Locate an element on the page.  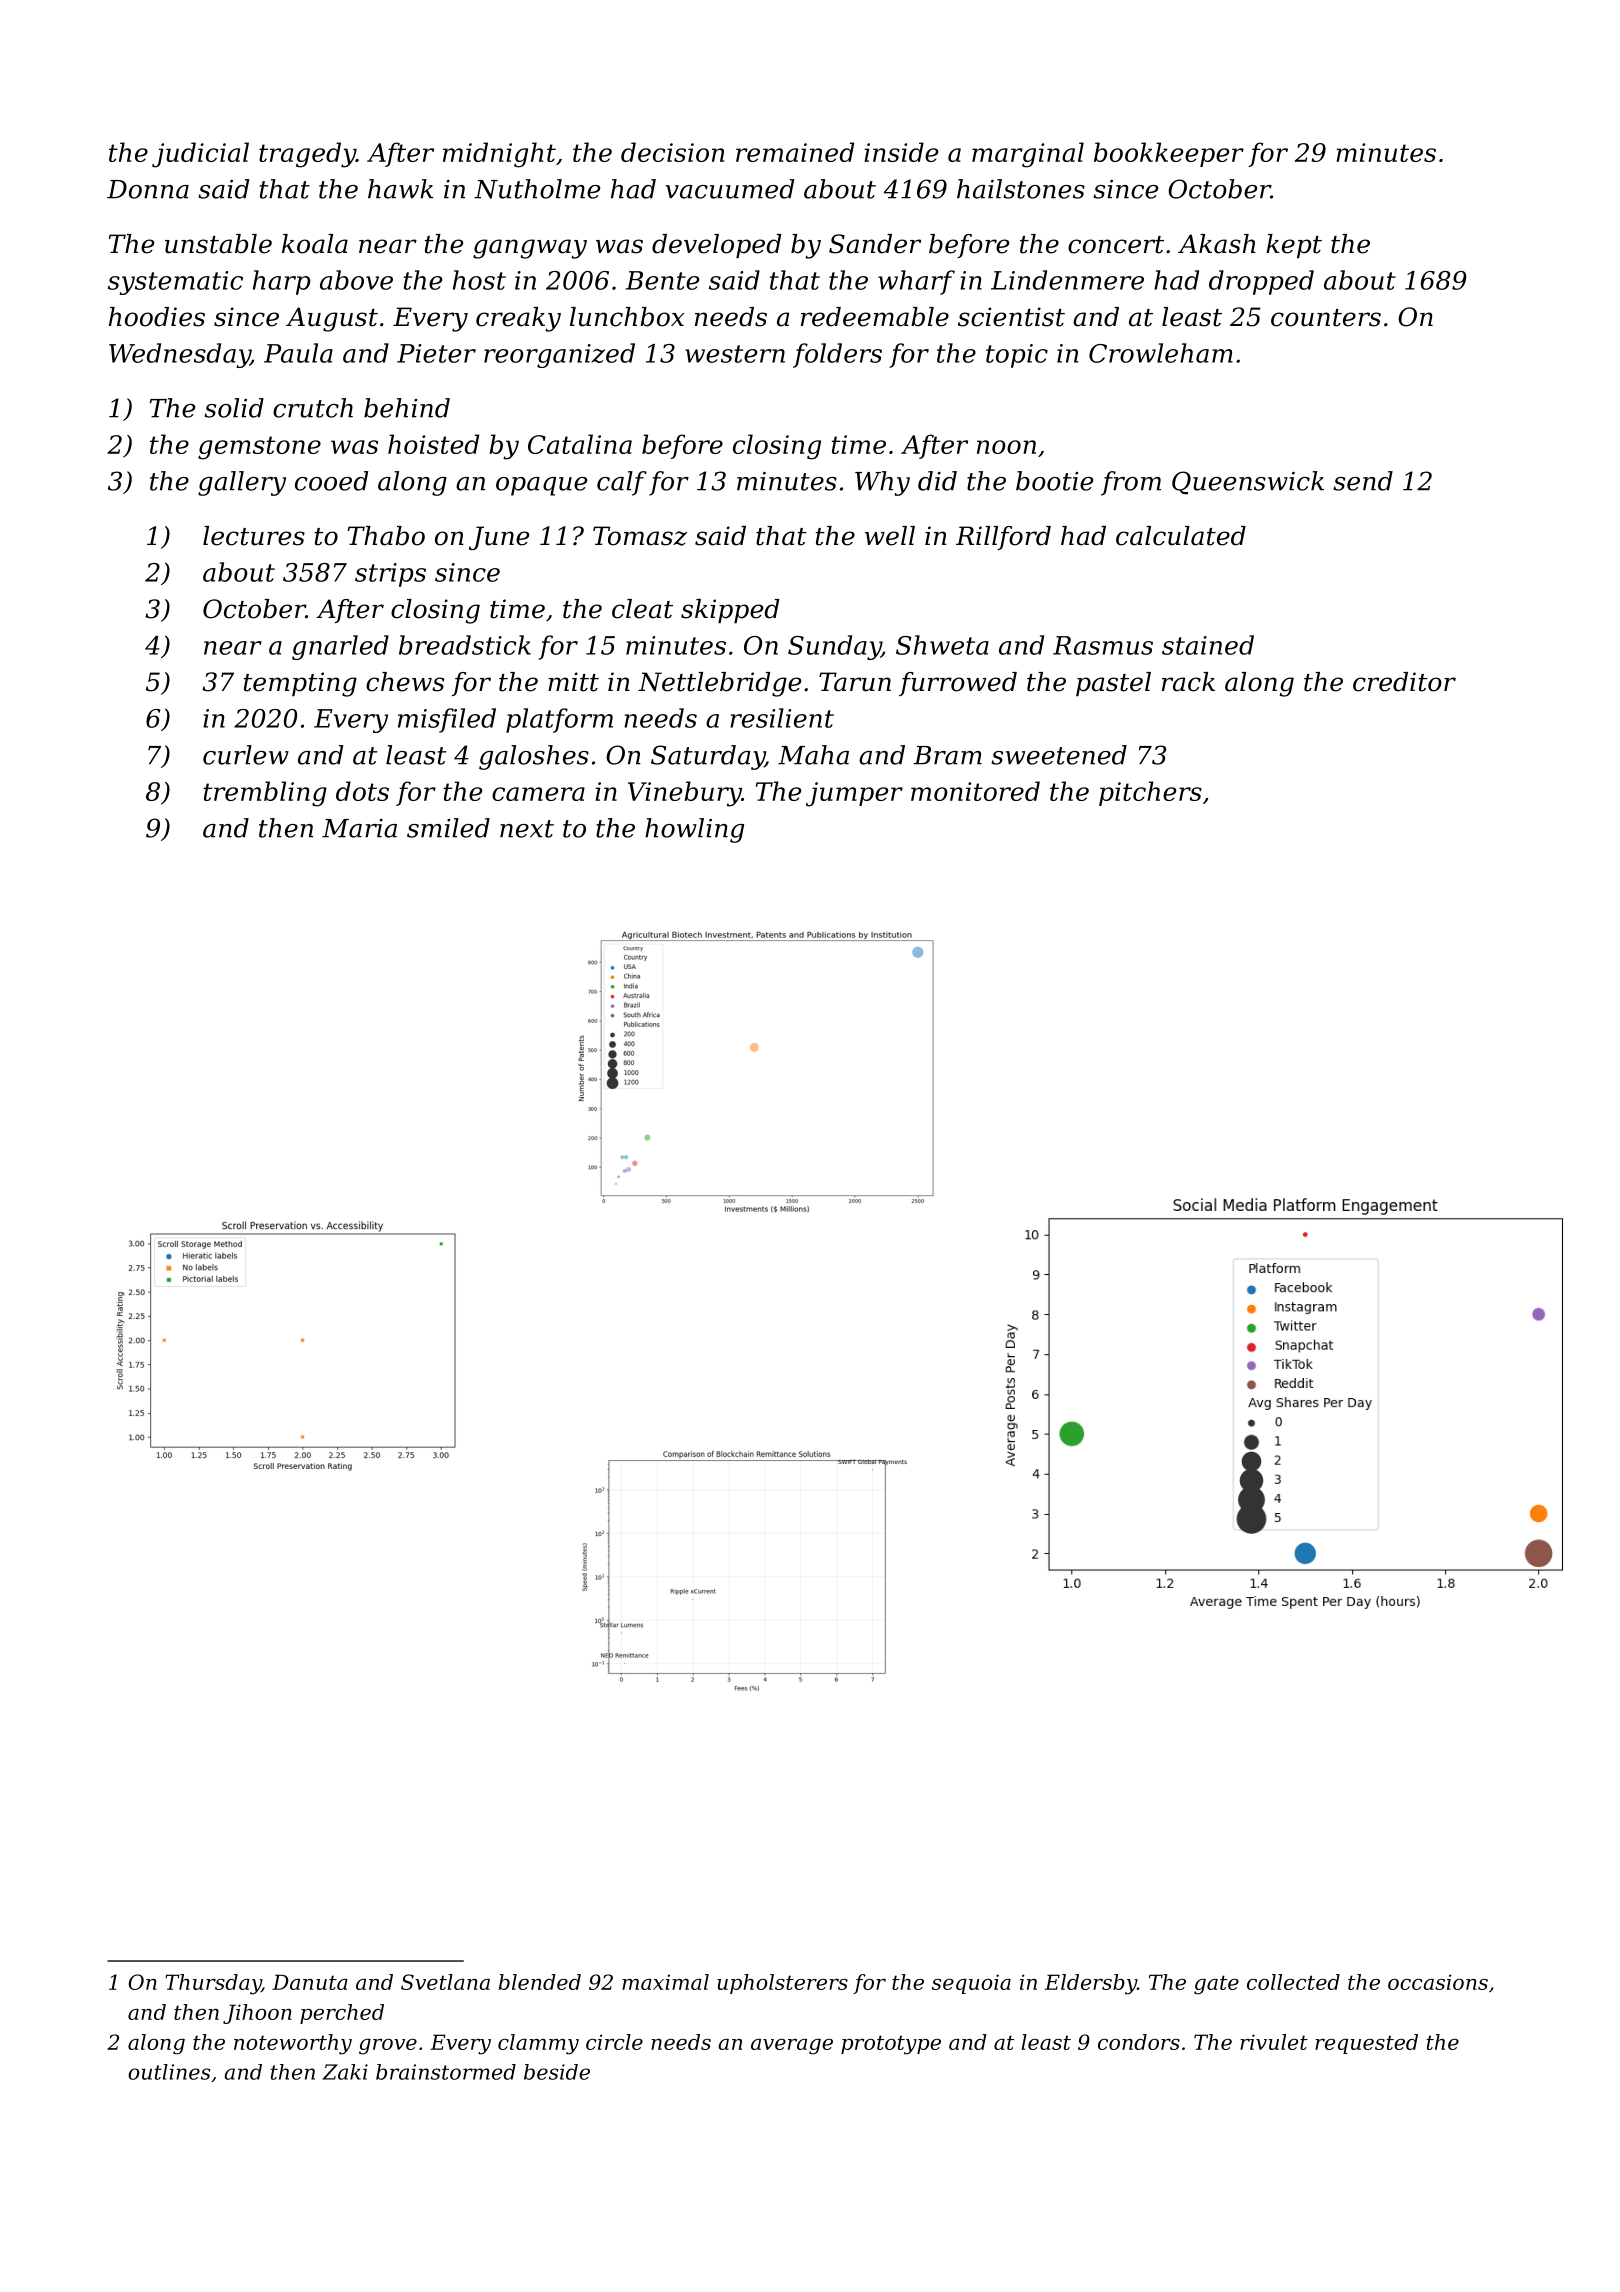
outlines is located at coordinates (169, 2072).
